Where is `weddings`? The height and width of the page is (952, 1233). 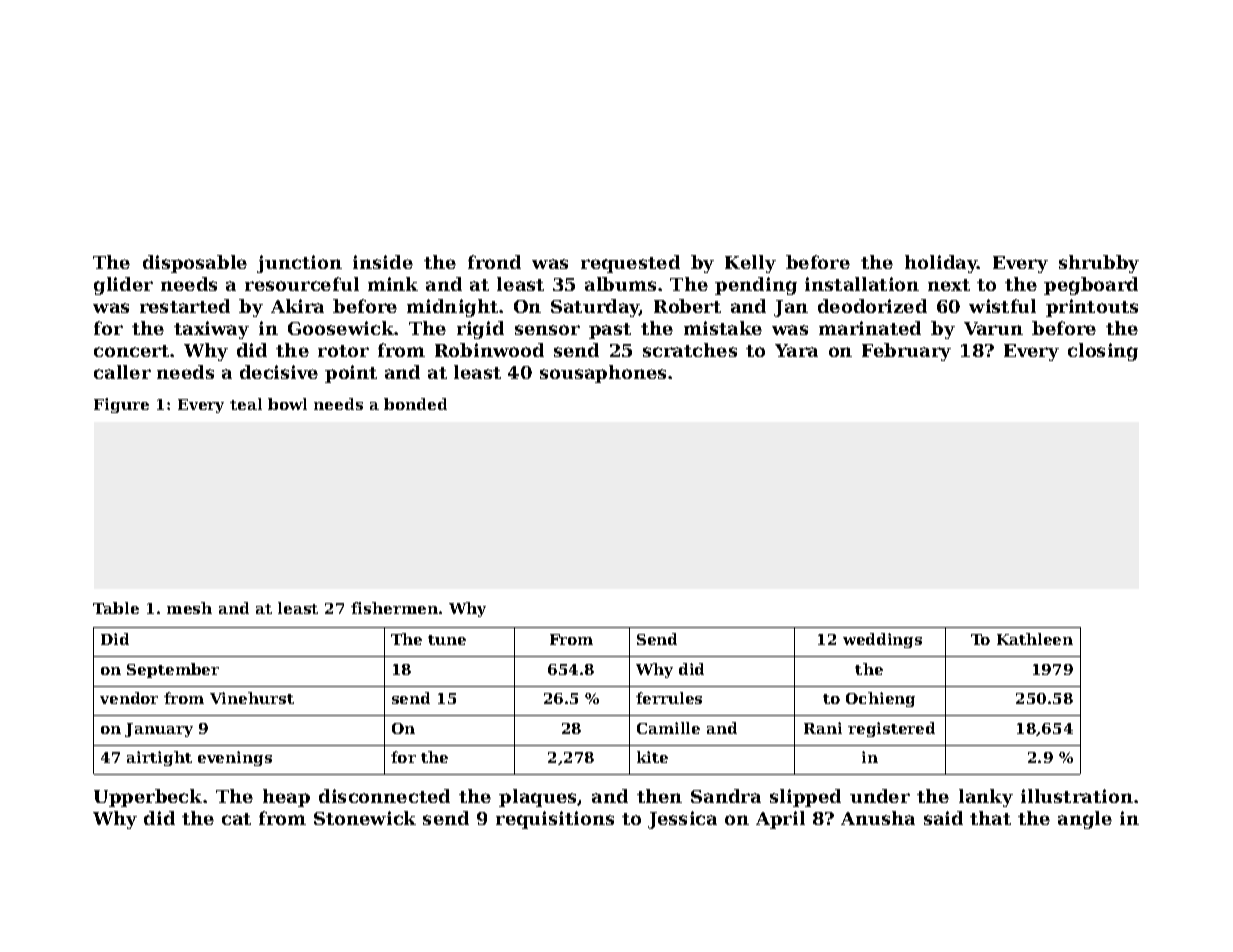
weddings is located at coordinates (882, 640).
